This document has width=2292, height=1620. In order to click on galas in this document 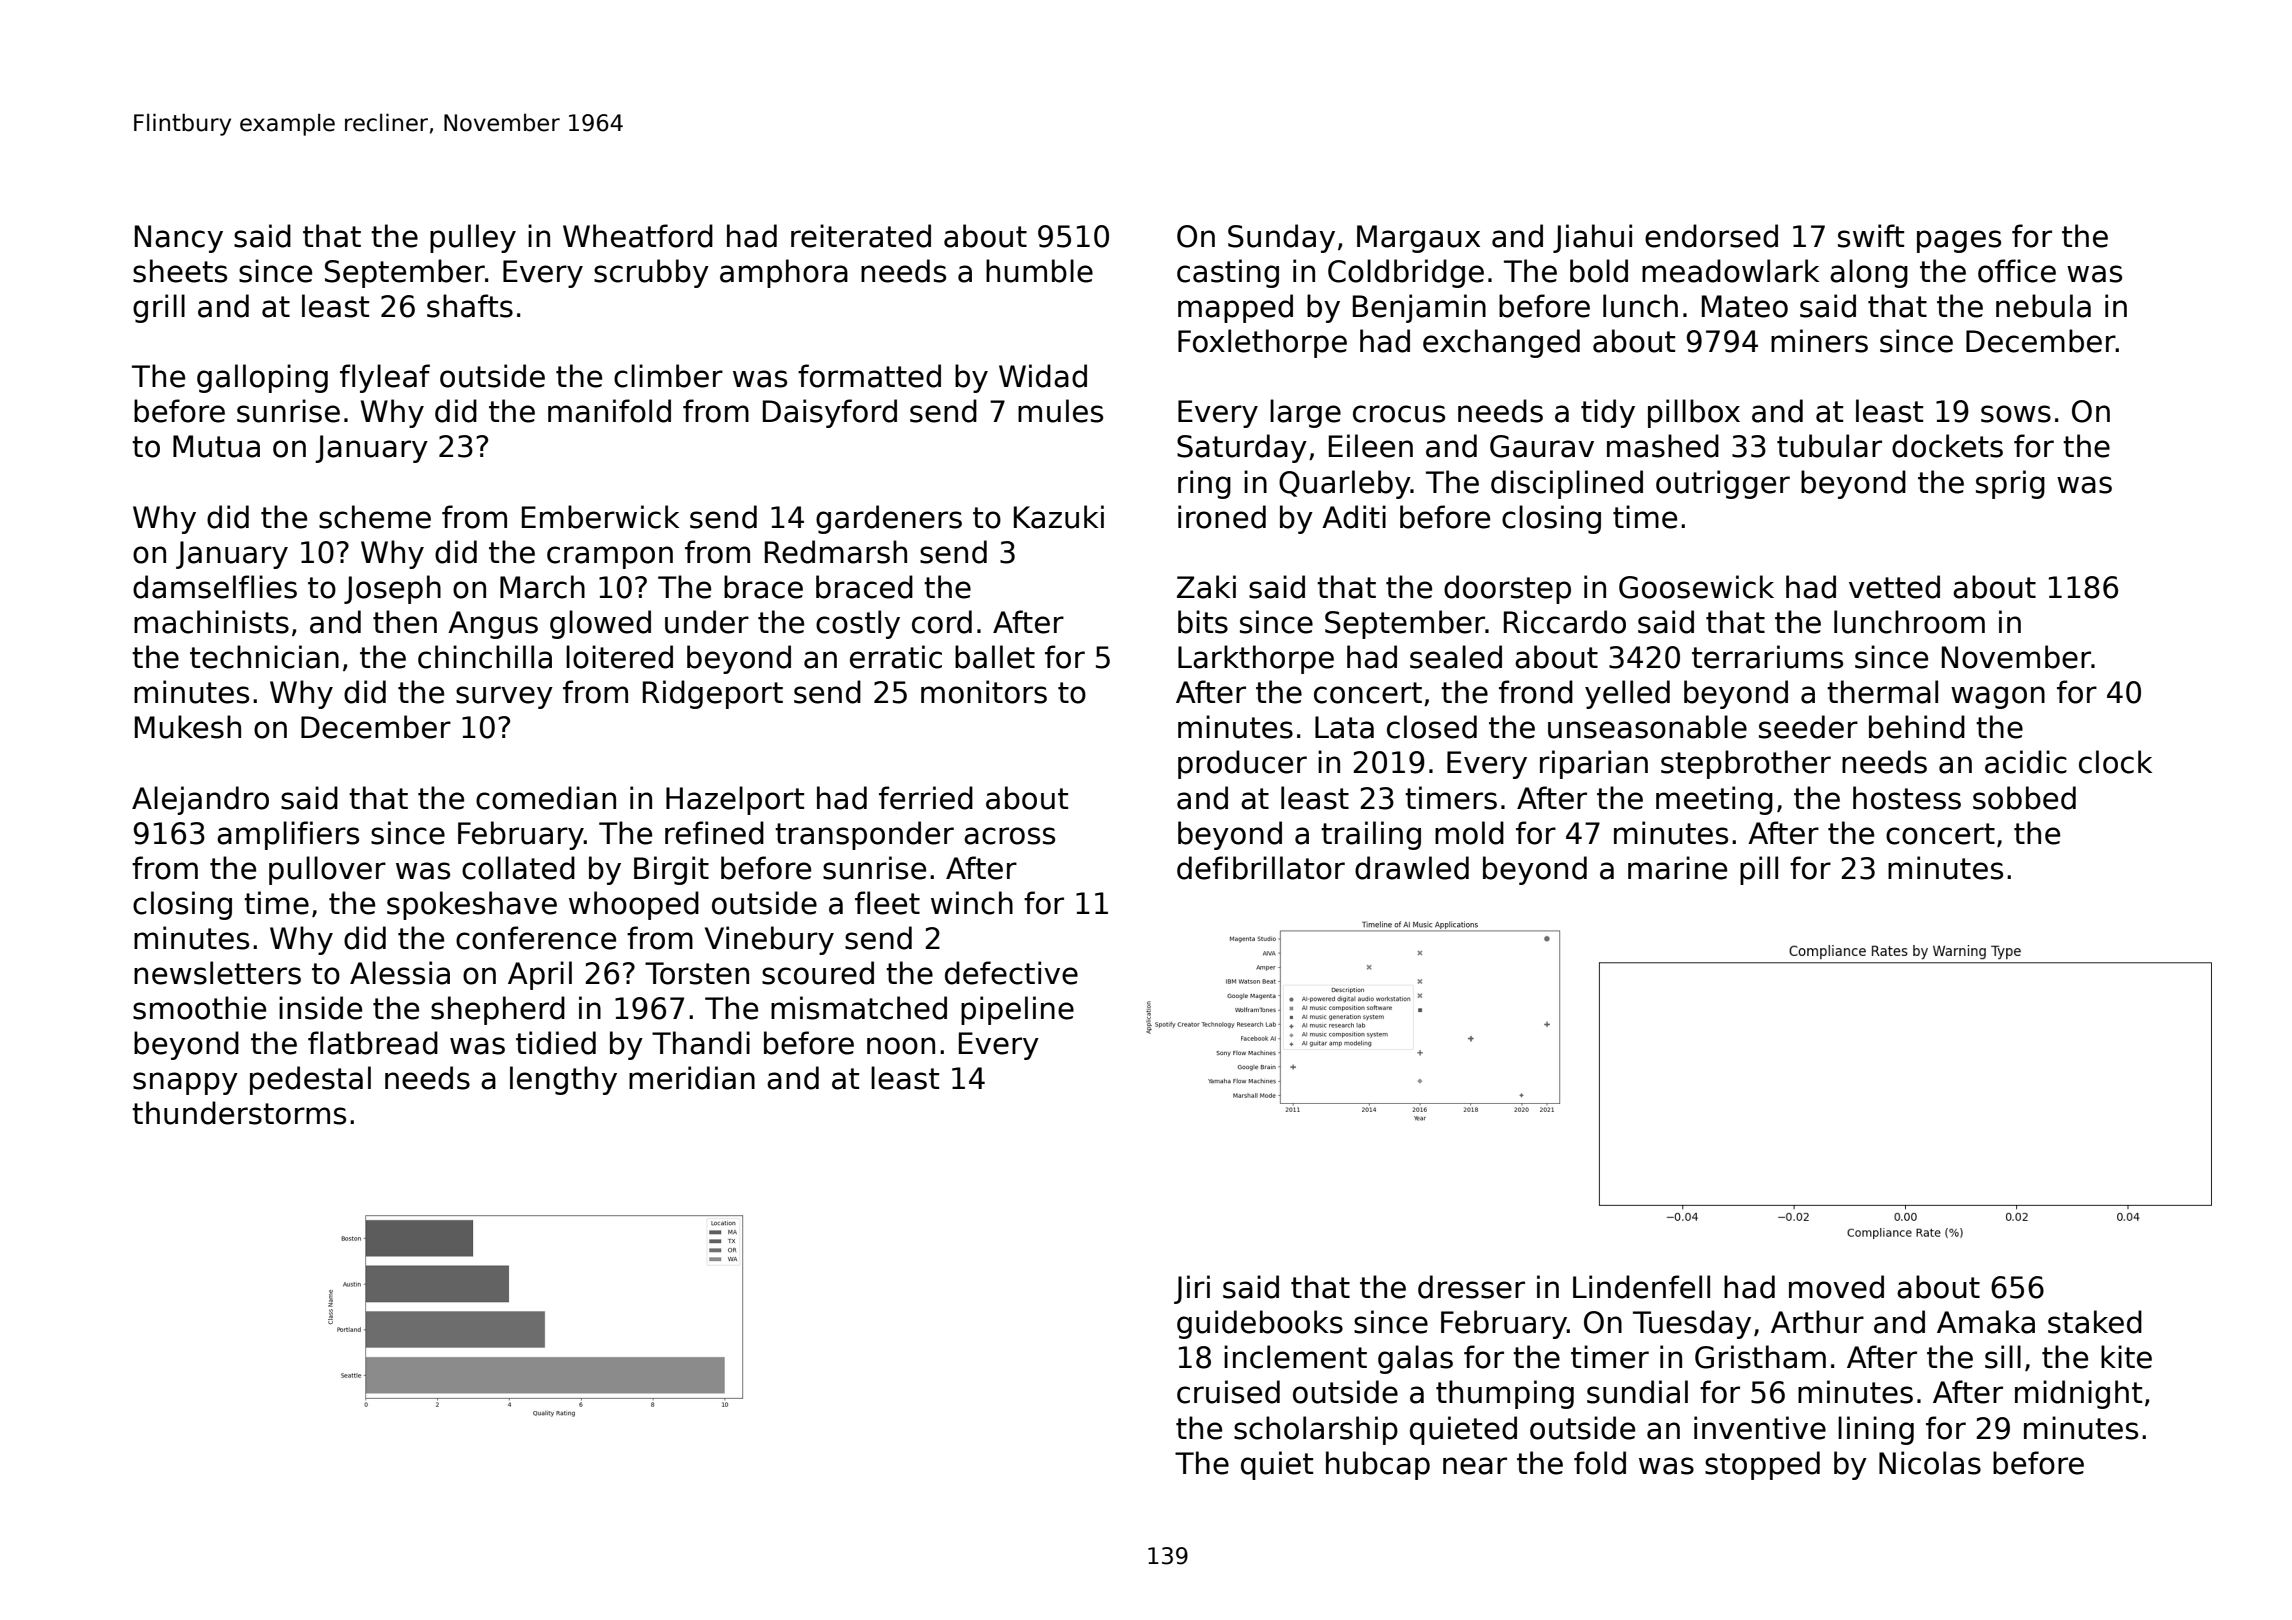, I will do `click(1415, 1359)`.
